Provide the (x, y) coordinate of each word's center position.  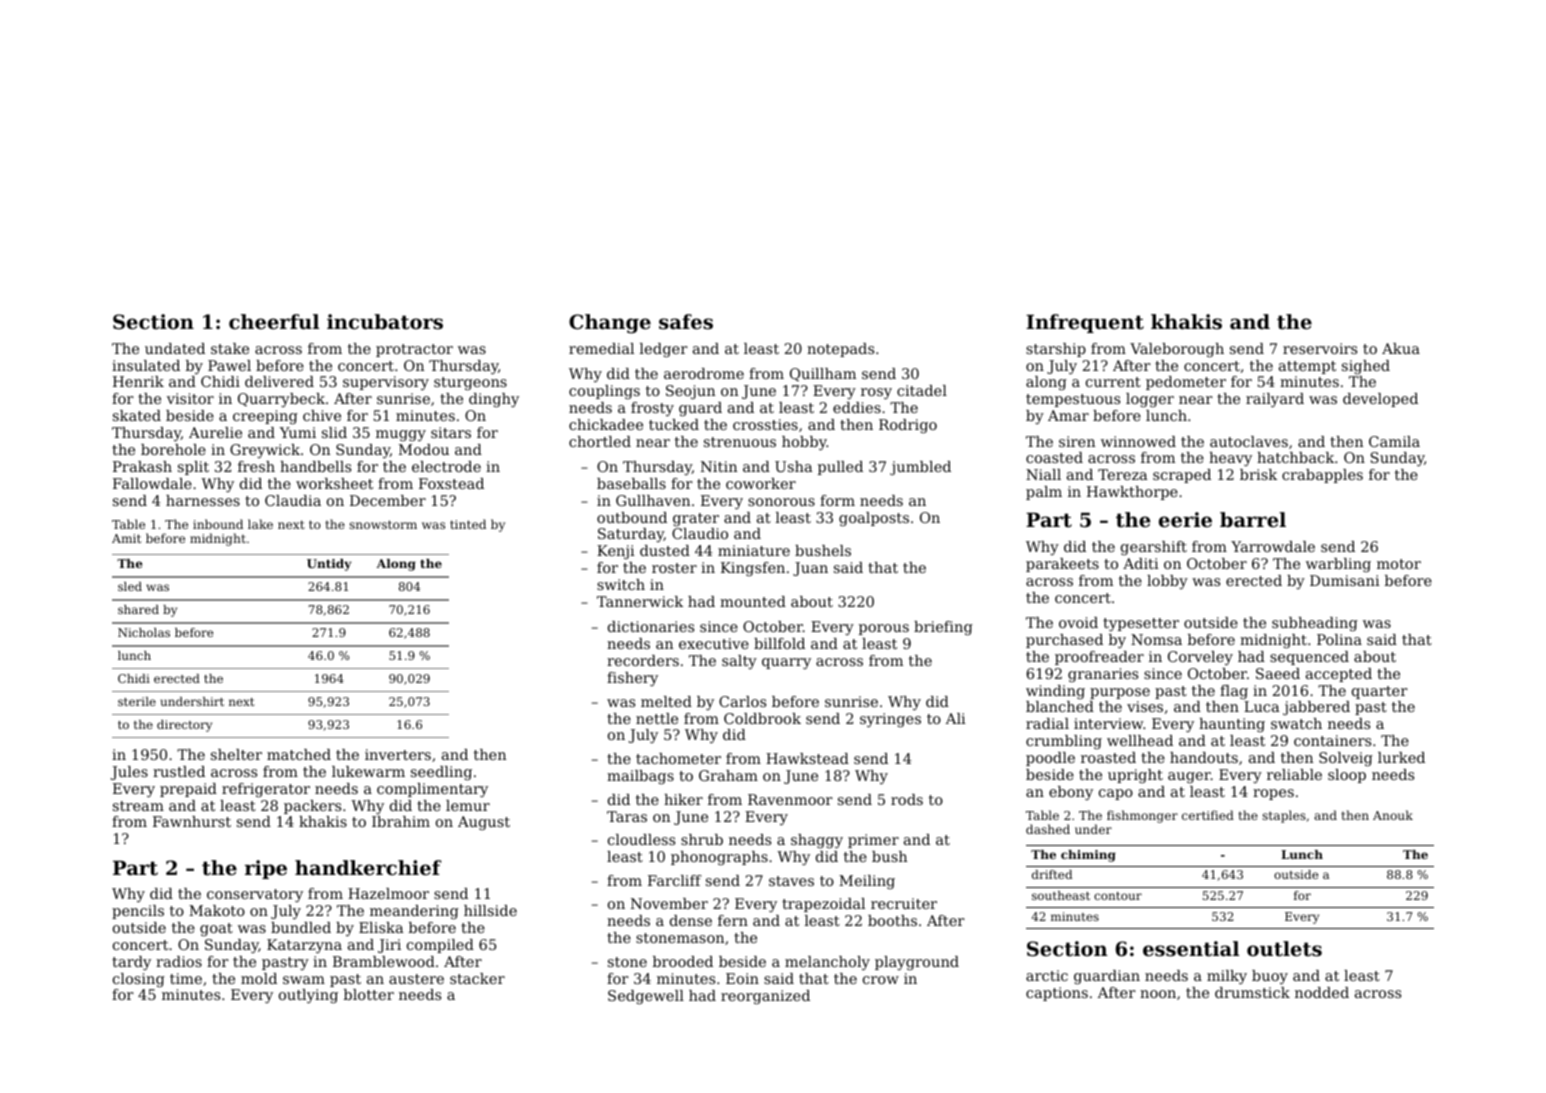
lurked (1401, 757)
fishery (632, 679)
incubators (385, 322)
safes (686, 322)
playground (917, 963)
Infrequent (1085, 323)
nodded (1322, 992)
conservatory (255, 895)
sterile (137, 701)
